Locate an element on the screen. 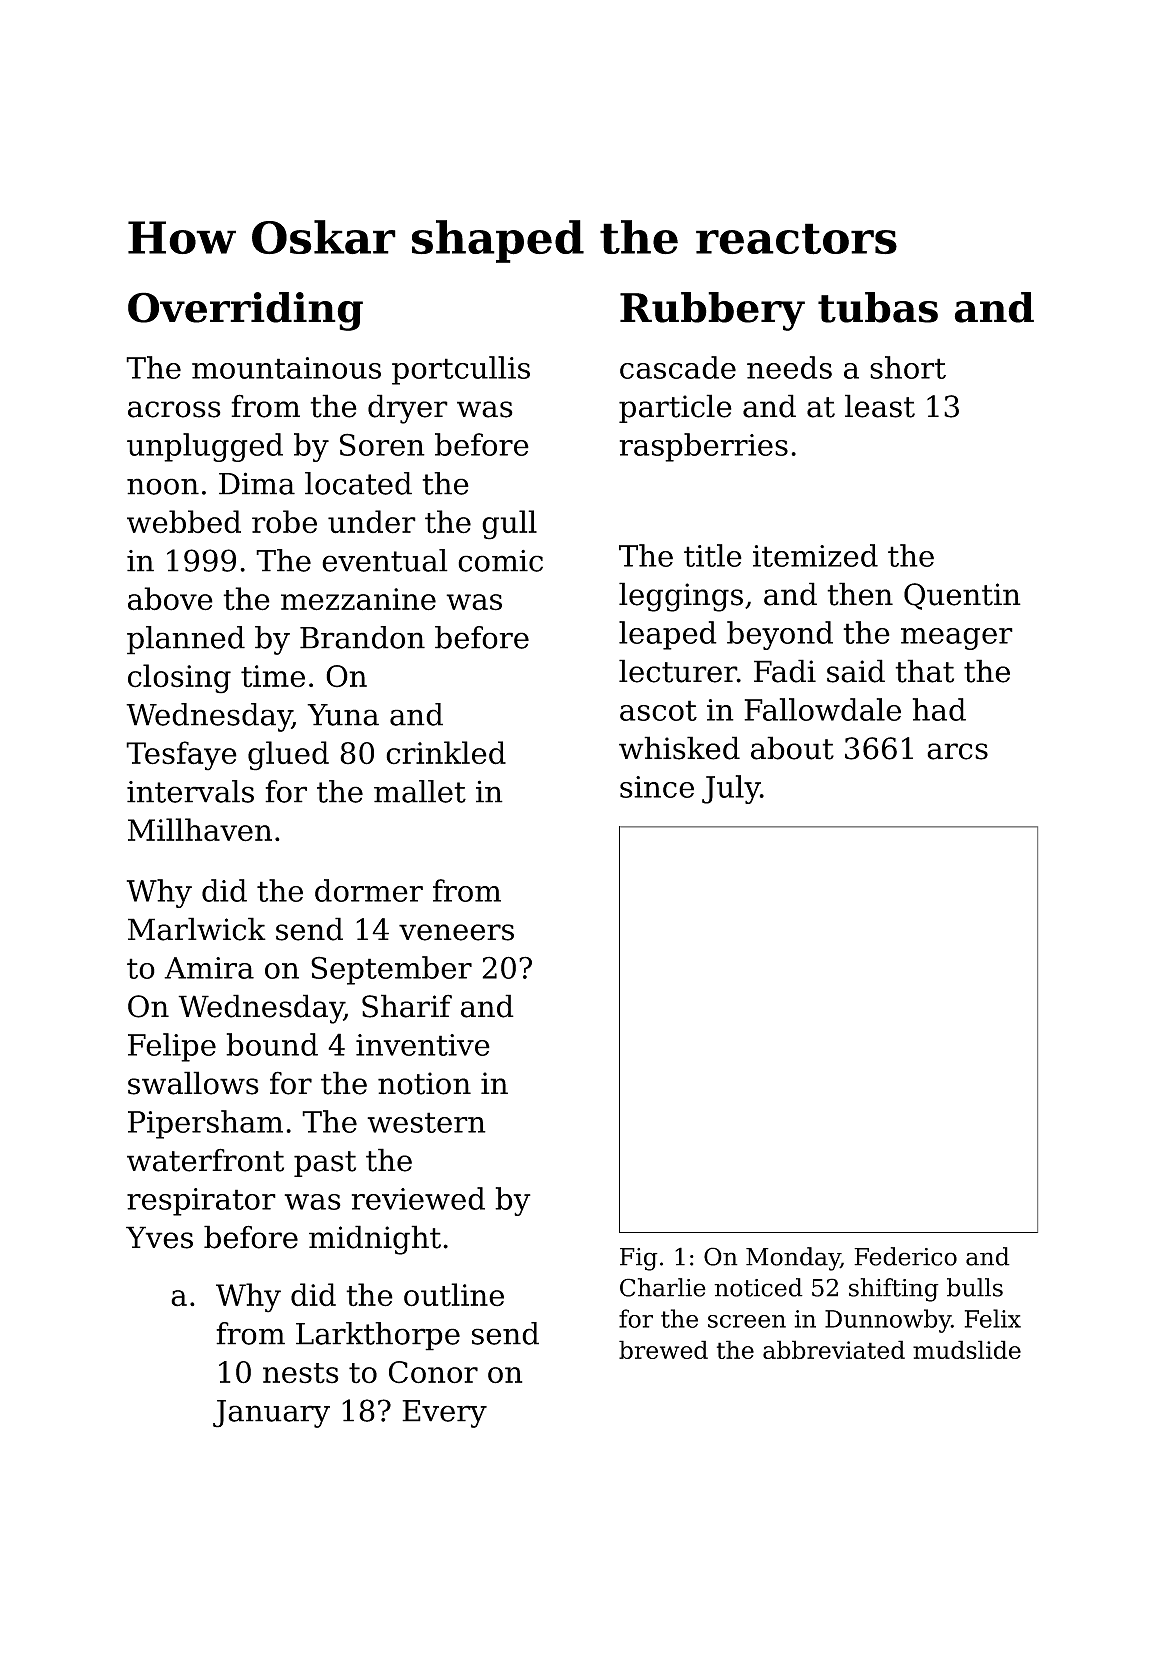 This screenshot has width=1165, height=1654. mallet is located at coordinates (420, 791).
